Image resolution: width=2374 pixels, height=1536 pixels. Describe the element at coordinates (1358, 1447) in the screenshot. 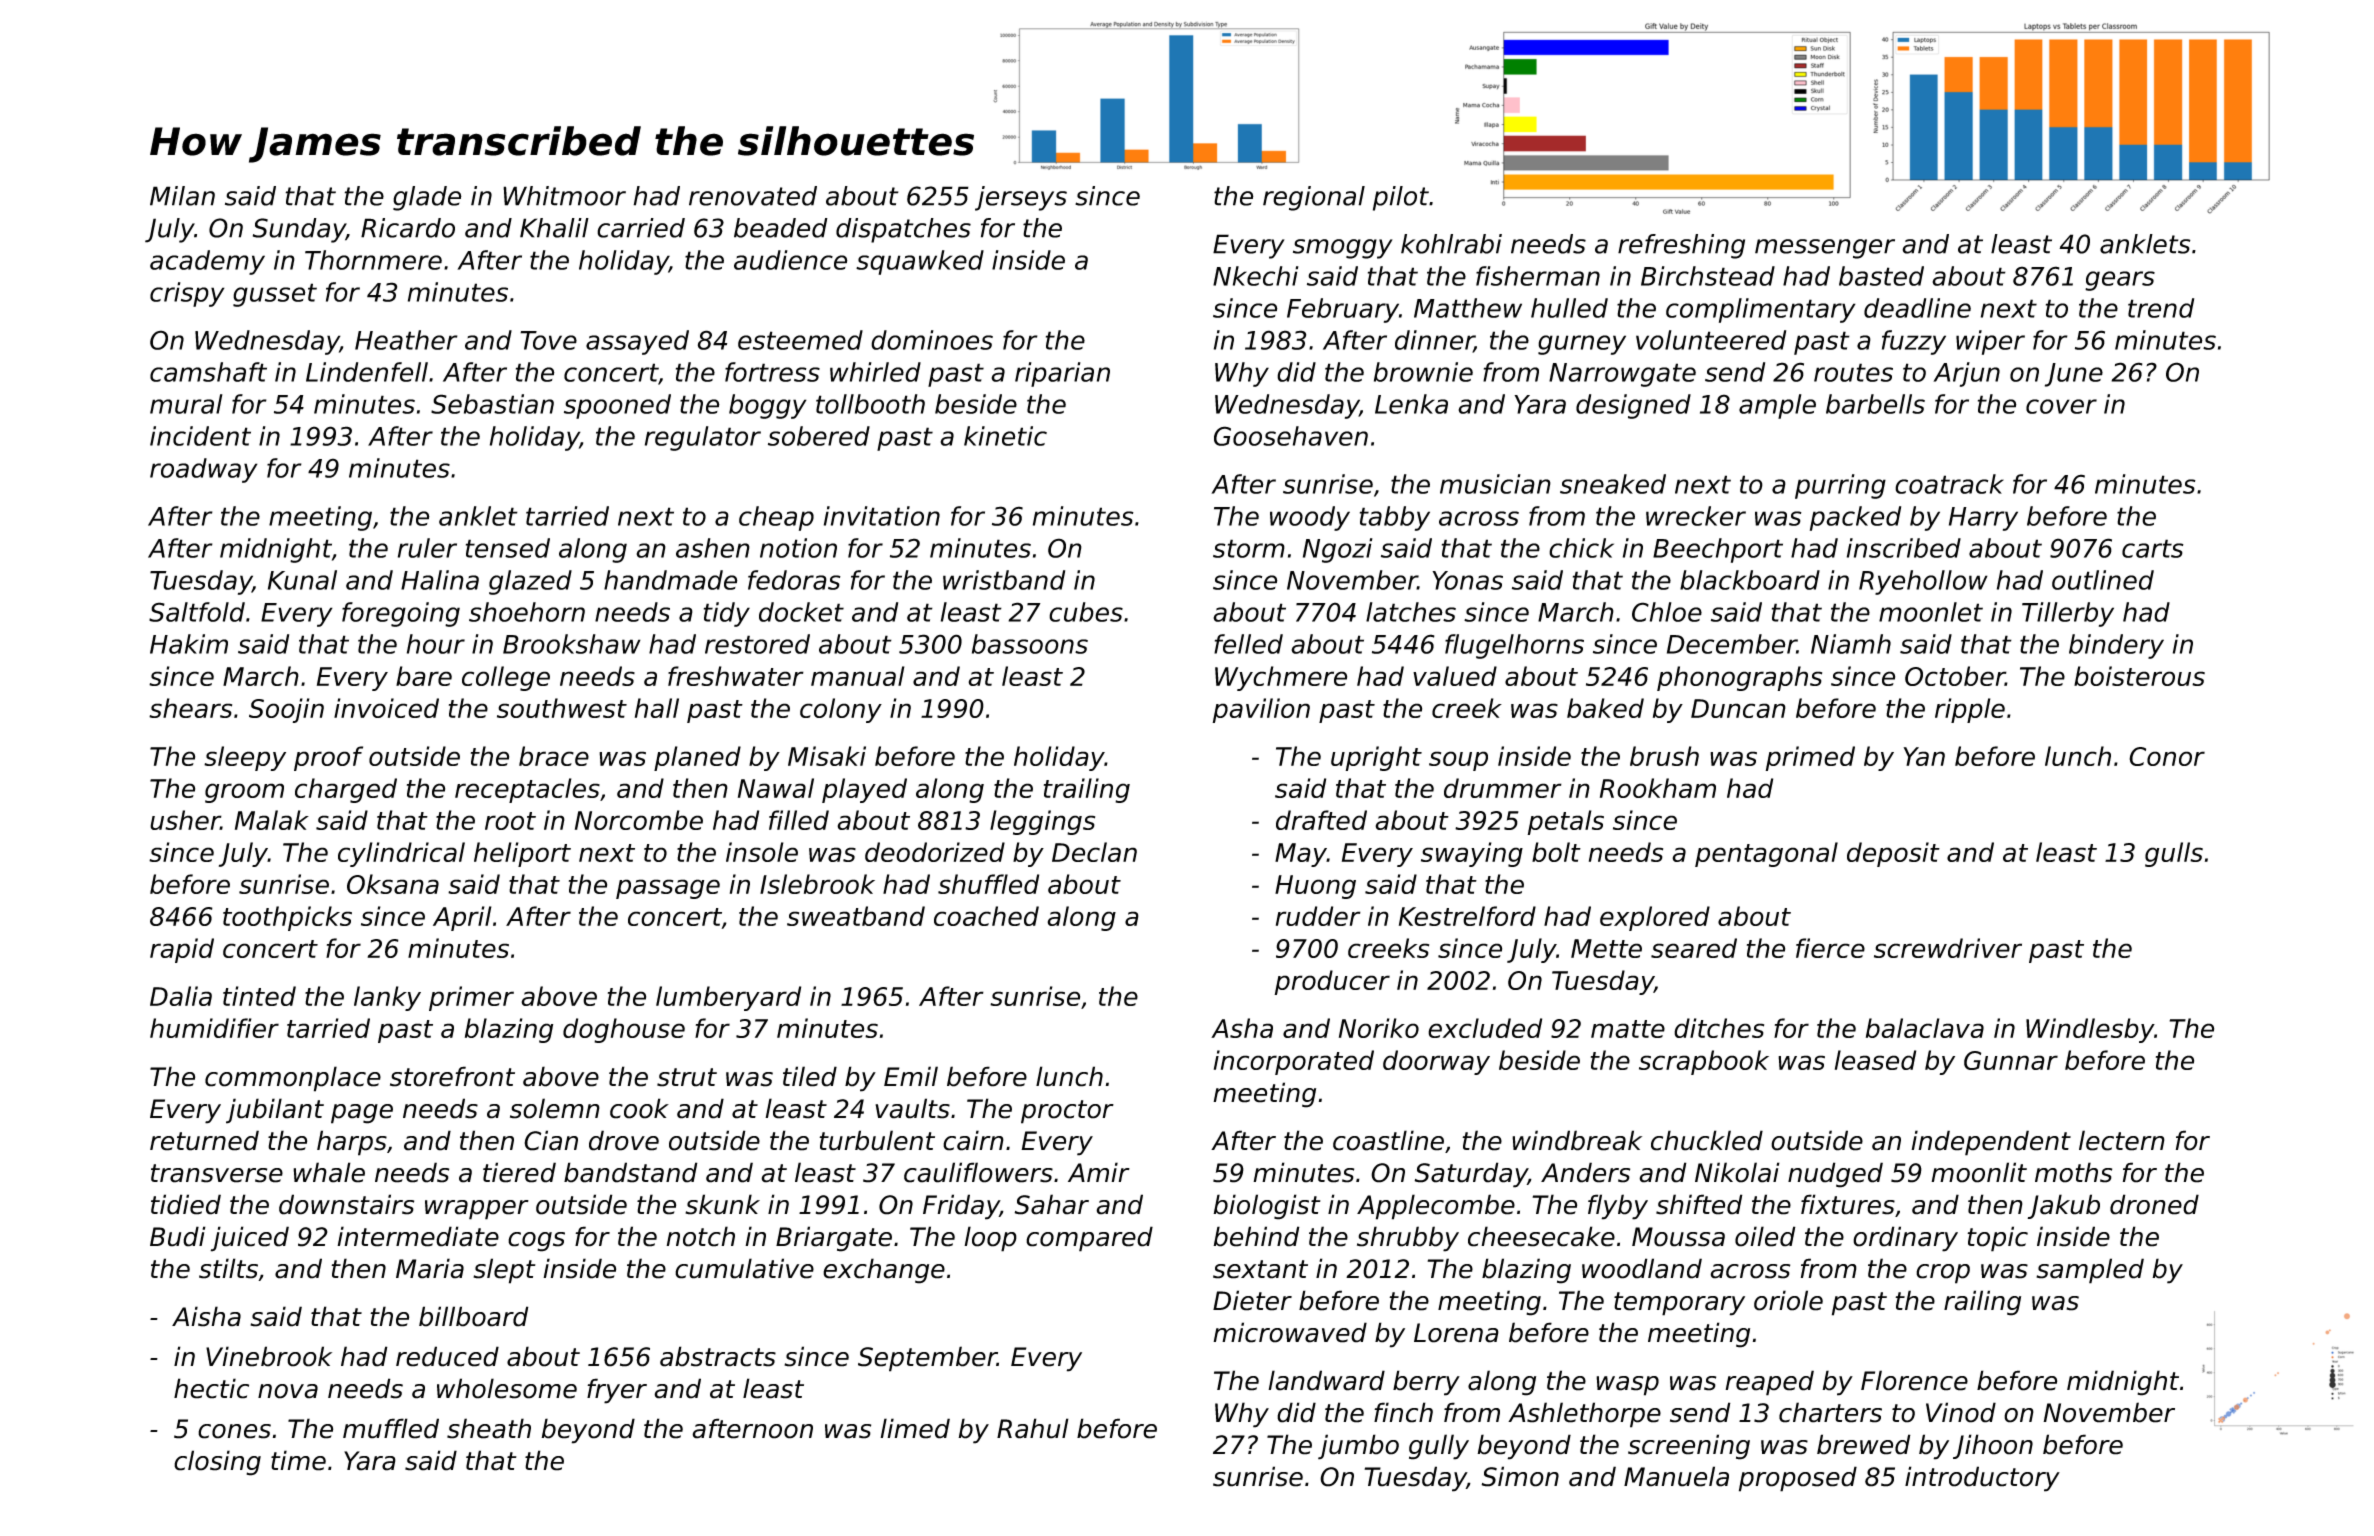

I see `jumbo` at that location.
